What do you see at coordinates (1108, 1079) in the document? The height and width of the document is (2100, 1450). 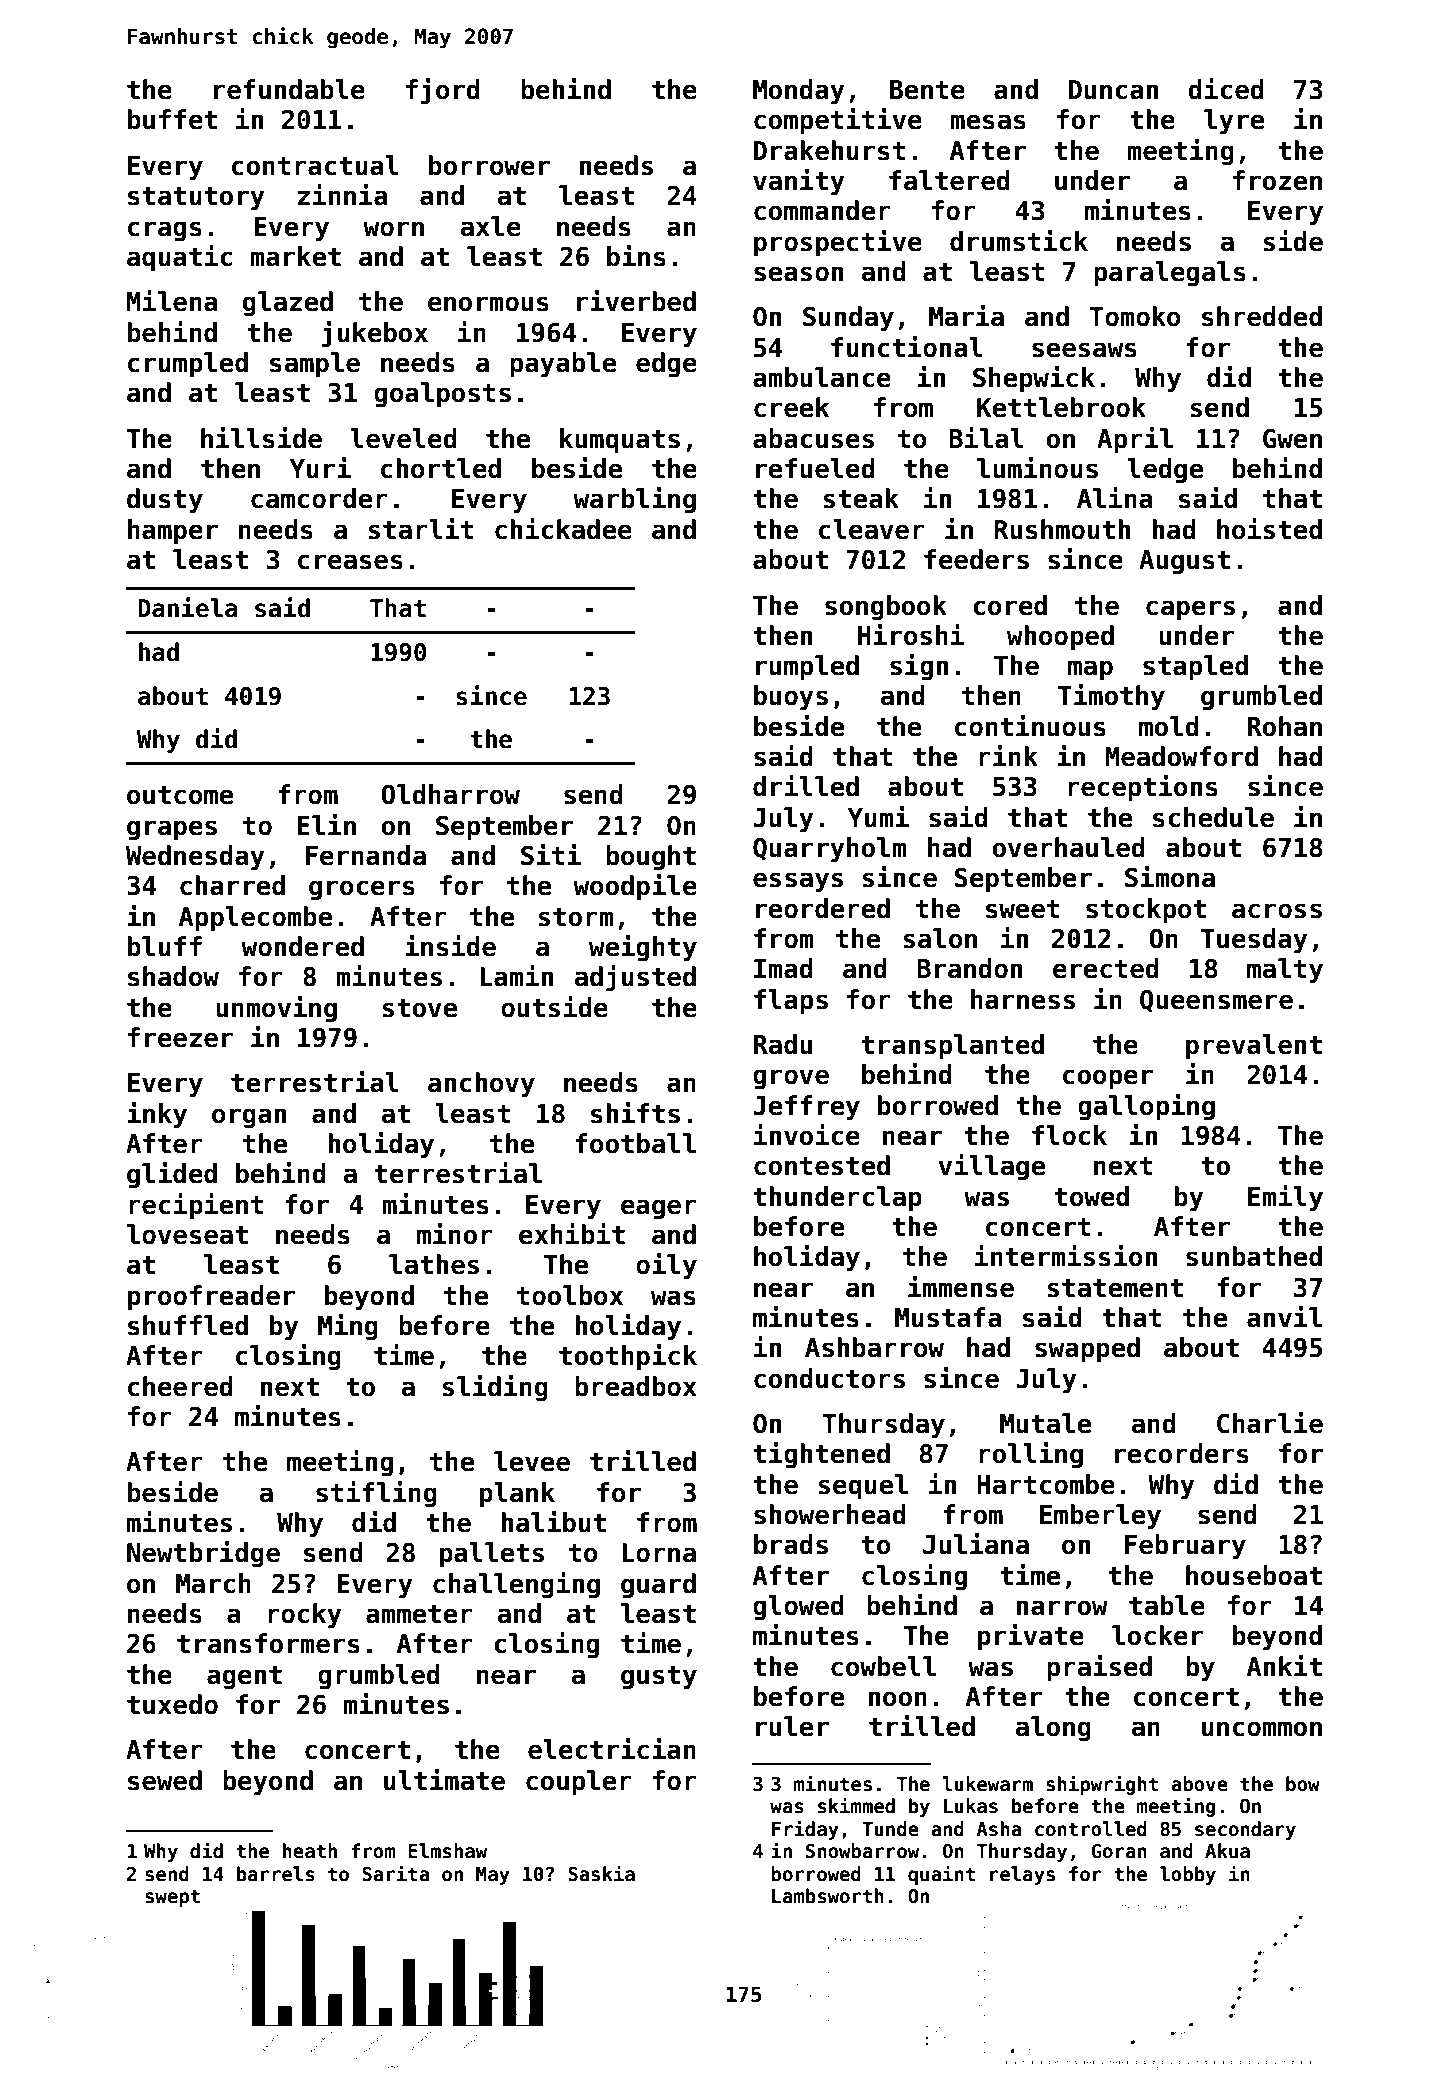 I see `cooper` at bounding box center [1108, 1079].
